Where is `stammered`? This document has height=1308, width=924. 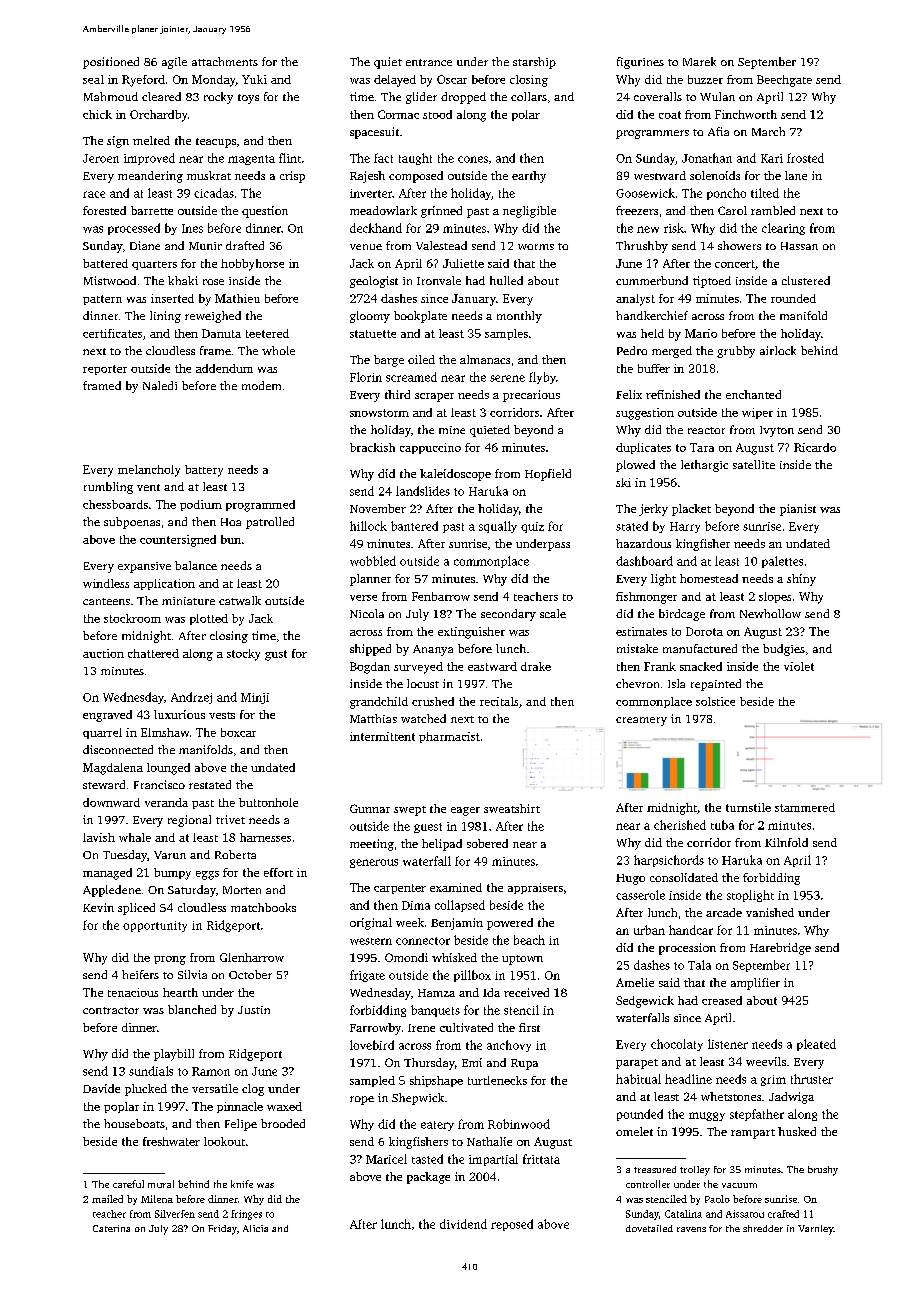 stammered is located at coordinates (805, 807).
